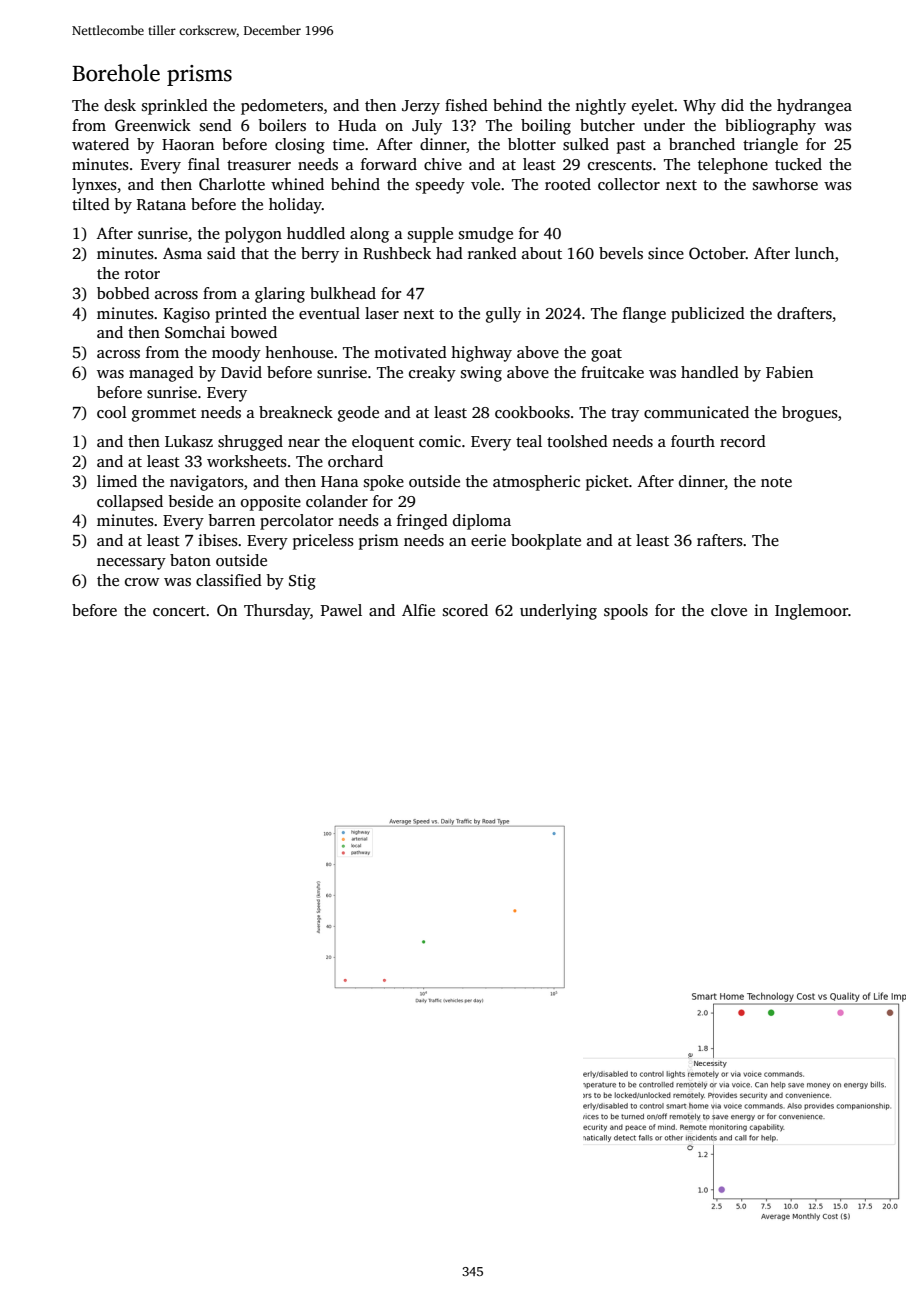 The height and width of the image is (1314, 924). Describe the element at coordinates (626, 612) in the image. I see `spools` at that location.
